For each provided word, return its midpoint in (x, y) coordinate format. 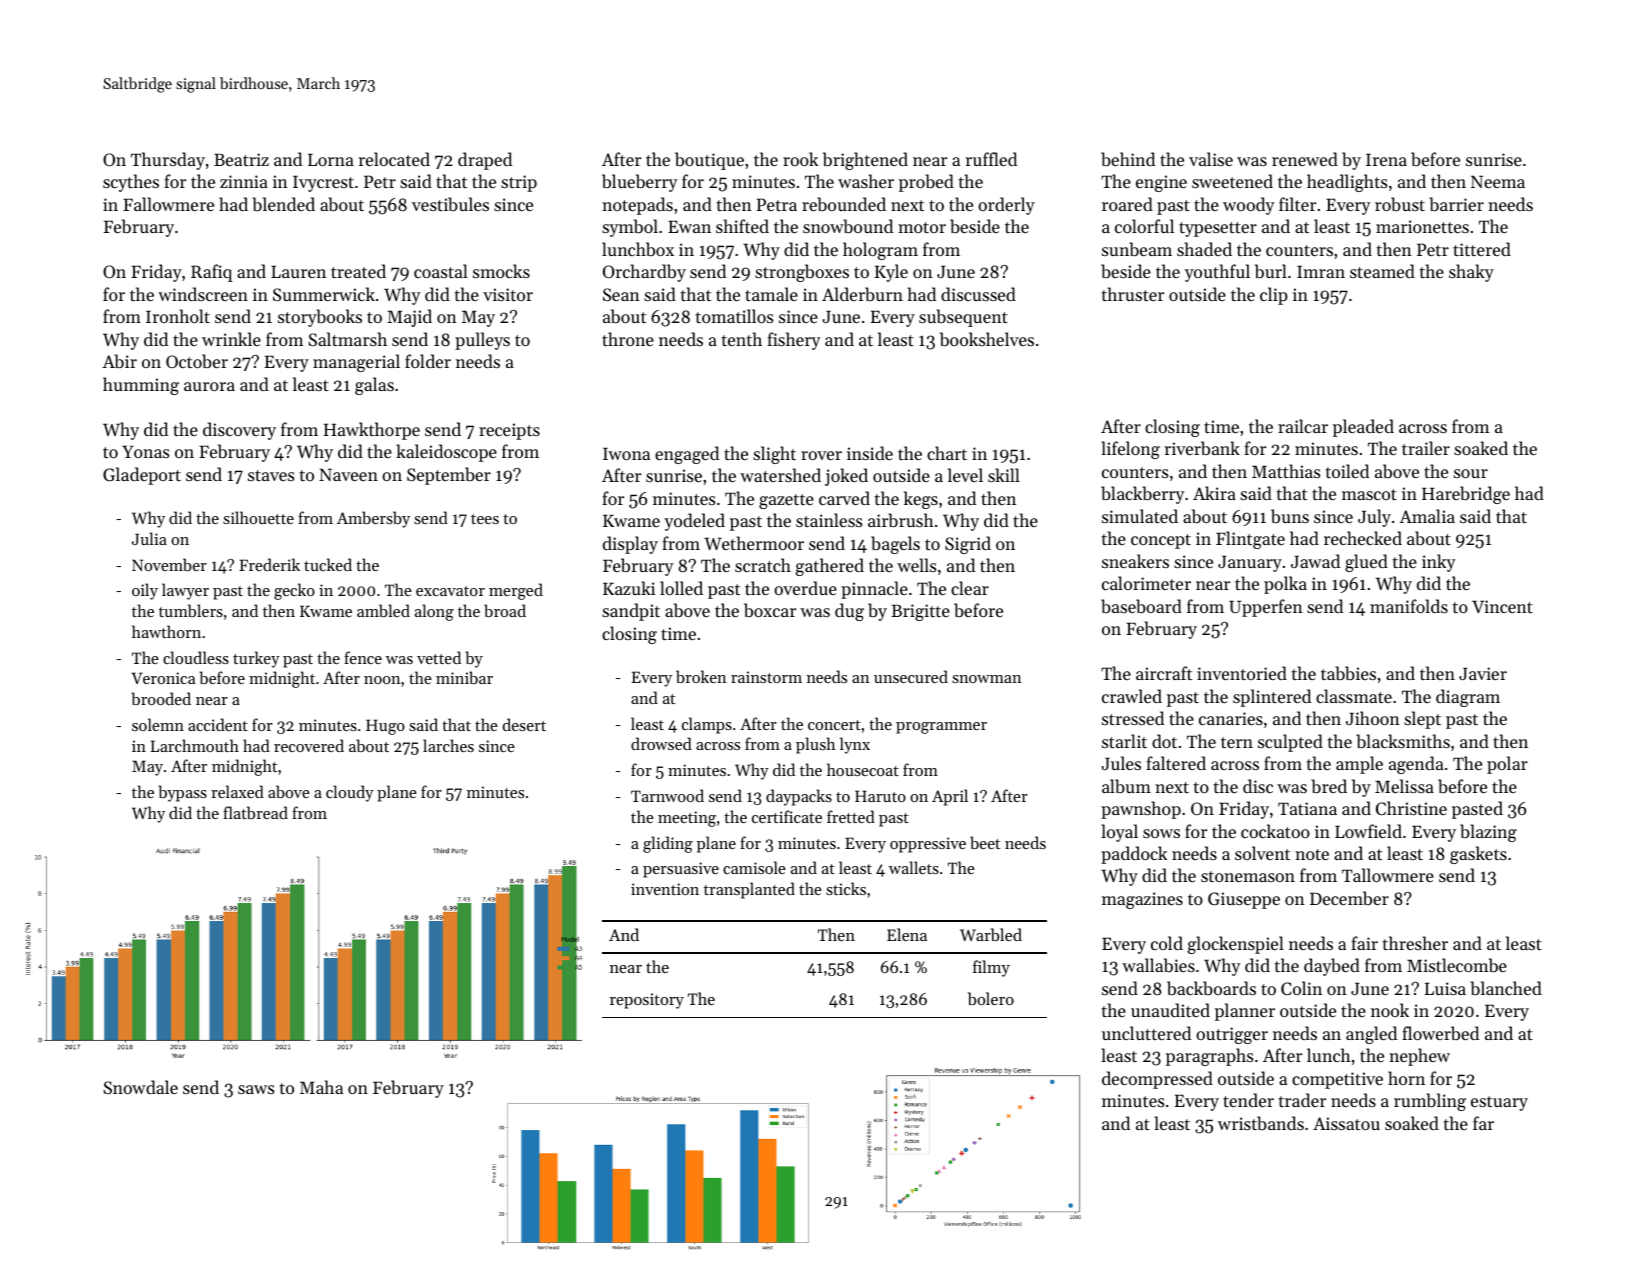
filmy (991, 968)
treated (358, 271)
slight (774, 455)
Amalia (1427, 516)
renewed (1305, 159)
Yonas (145, 451)
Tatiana (1307, 808)
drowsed (661, 743)
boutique (709, 161)
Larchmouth (195, 745)
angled (1371, 1035)
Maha (321, 1087)
